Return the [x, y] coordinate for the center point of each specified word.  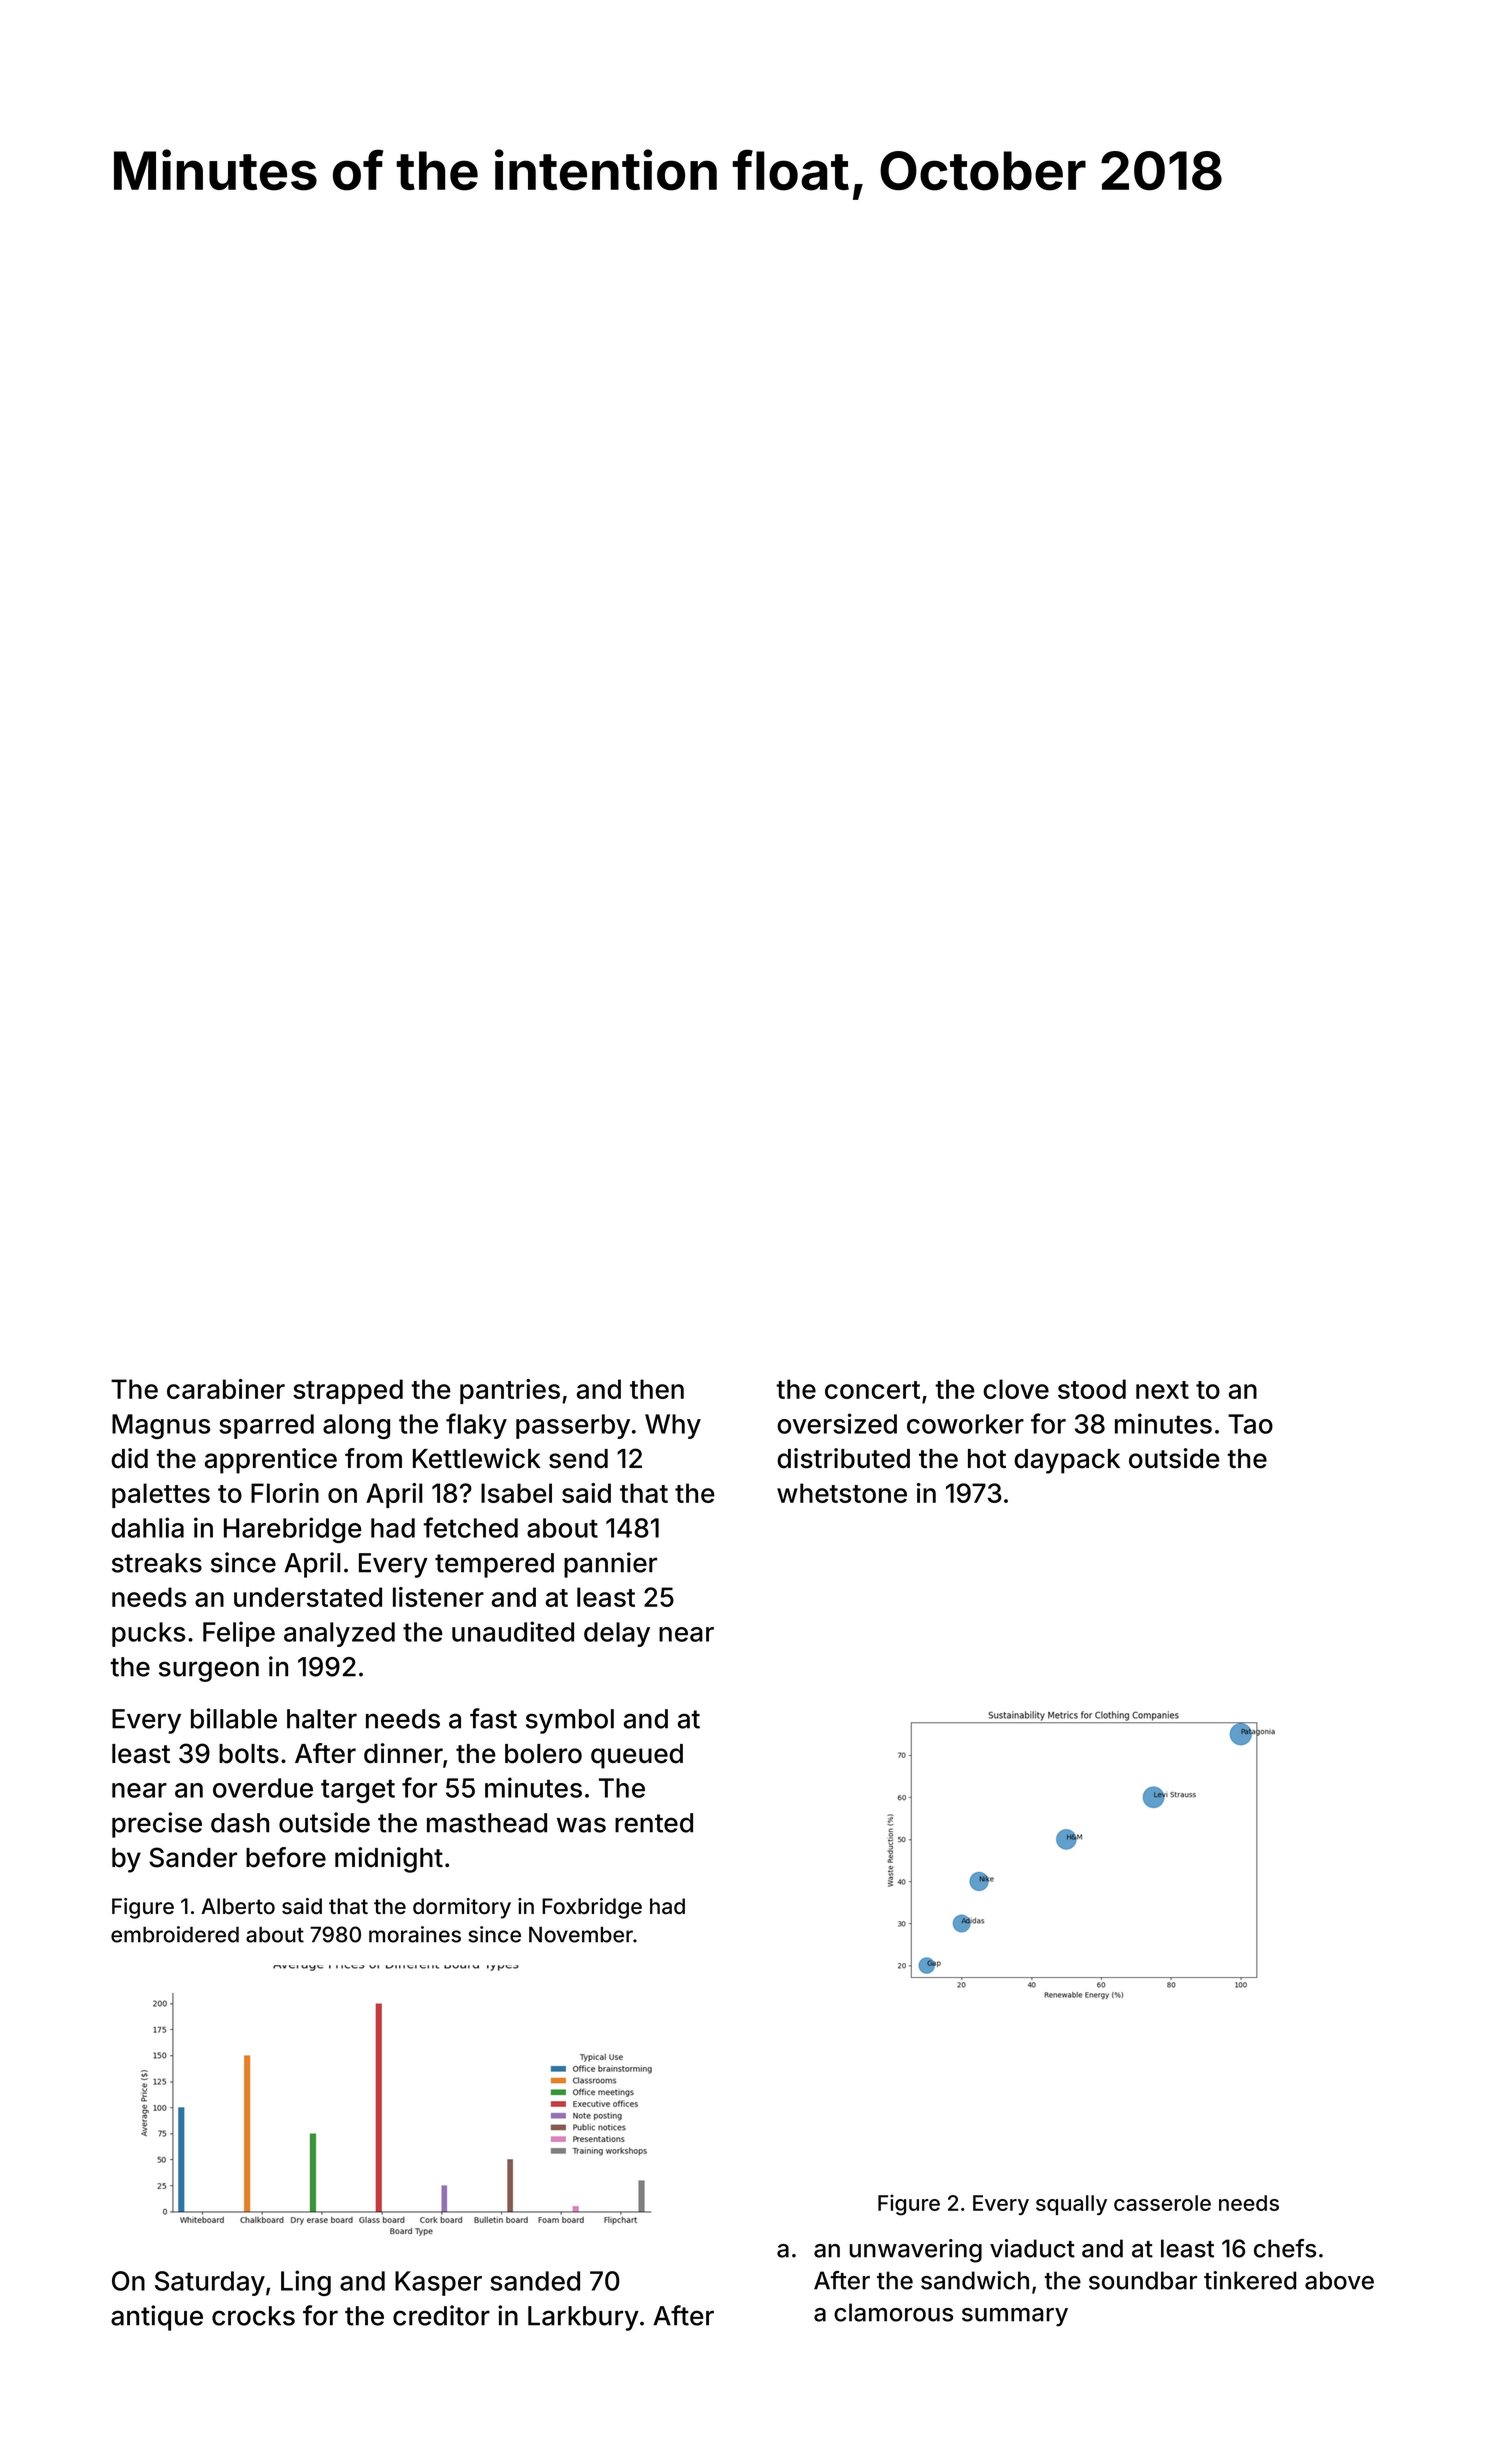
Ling [306, 2283]
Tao [1250, 1424]
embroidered [175, 1934]
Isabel [516, 1493]
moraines [415, 1934]
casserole [1162, 2203]
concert [872, 1390]
